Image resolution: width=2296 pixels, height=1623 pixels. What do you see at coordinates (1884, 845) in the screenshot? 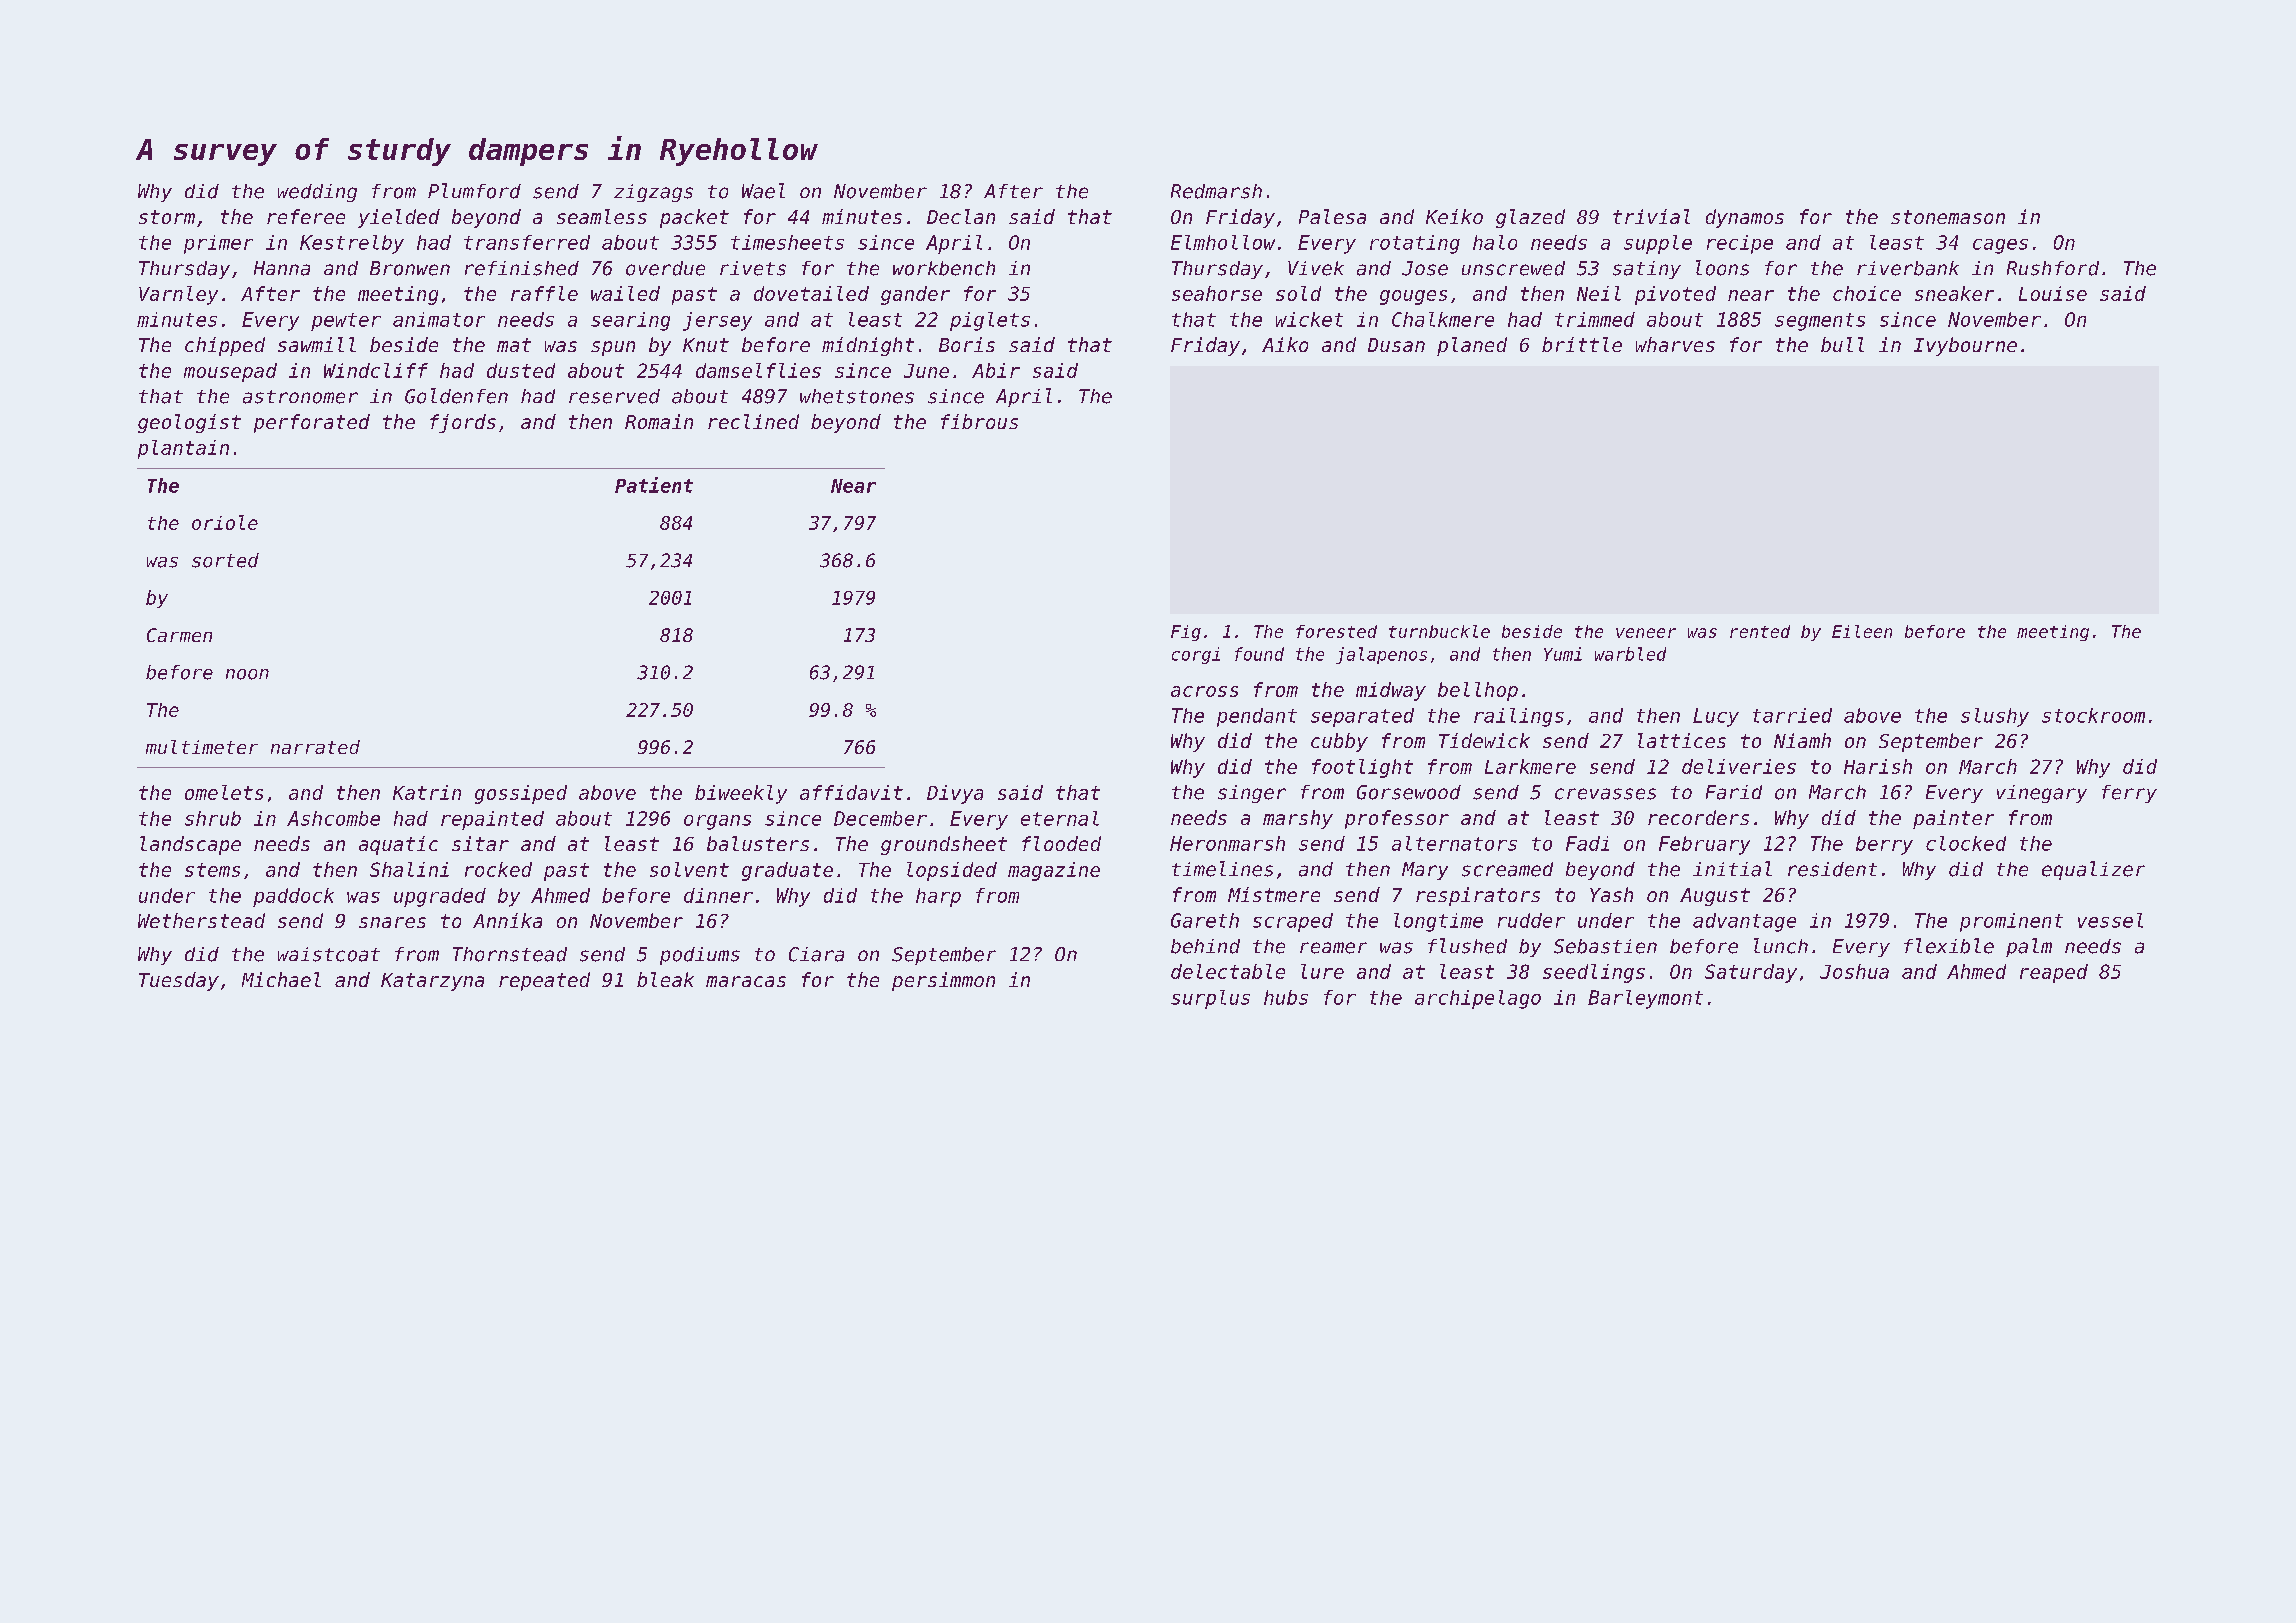
I see `berry` at bounding box center [1884, 845].
